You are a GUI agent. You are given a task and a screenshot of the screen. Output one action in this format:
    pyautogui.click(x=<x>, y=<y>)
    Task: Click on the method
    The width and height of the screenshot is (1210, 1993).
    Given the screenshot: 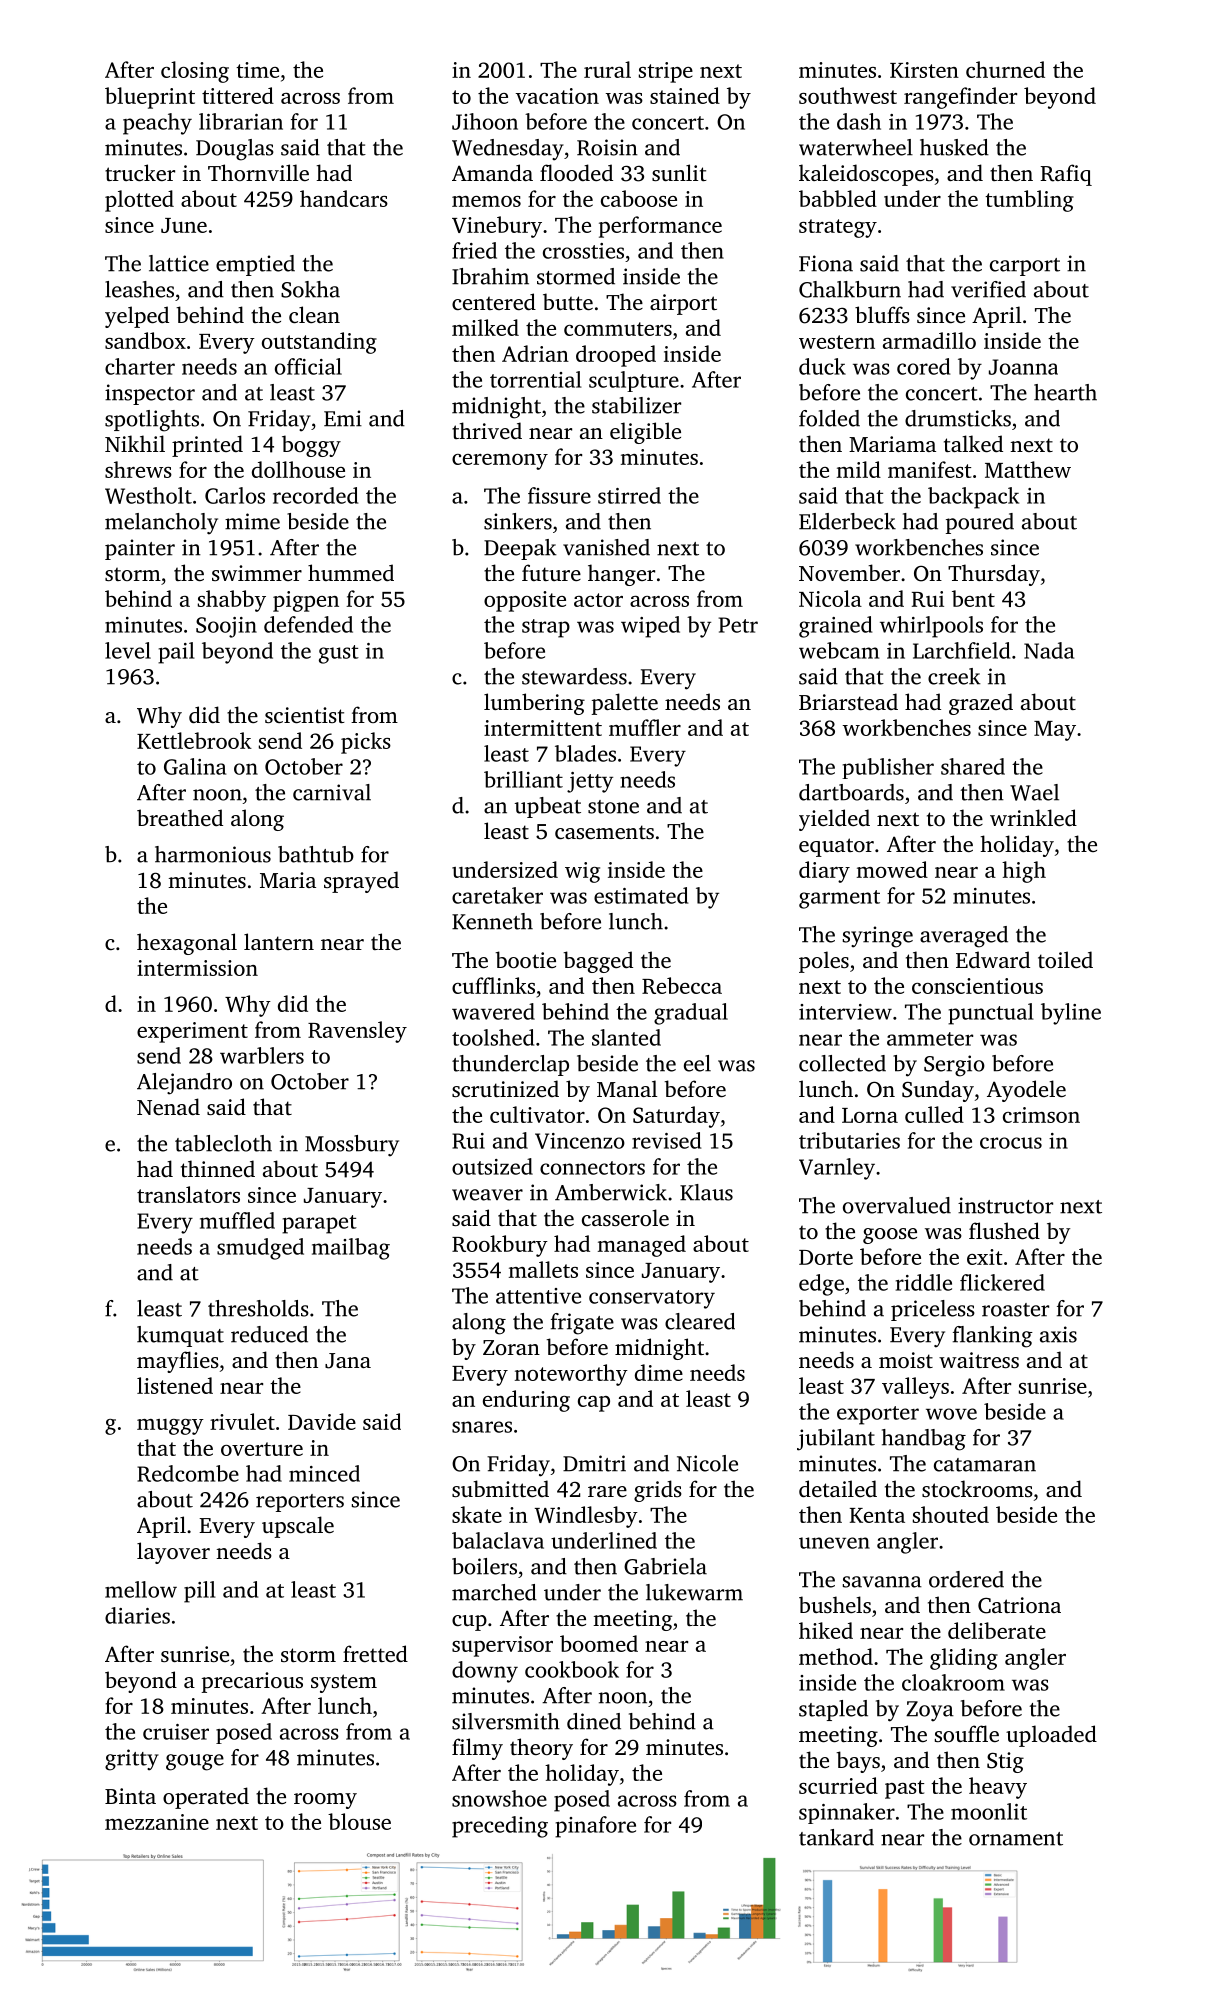 What is the action you would take?
    pyautogui.click(x=836, y=1656)
